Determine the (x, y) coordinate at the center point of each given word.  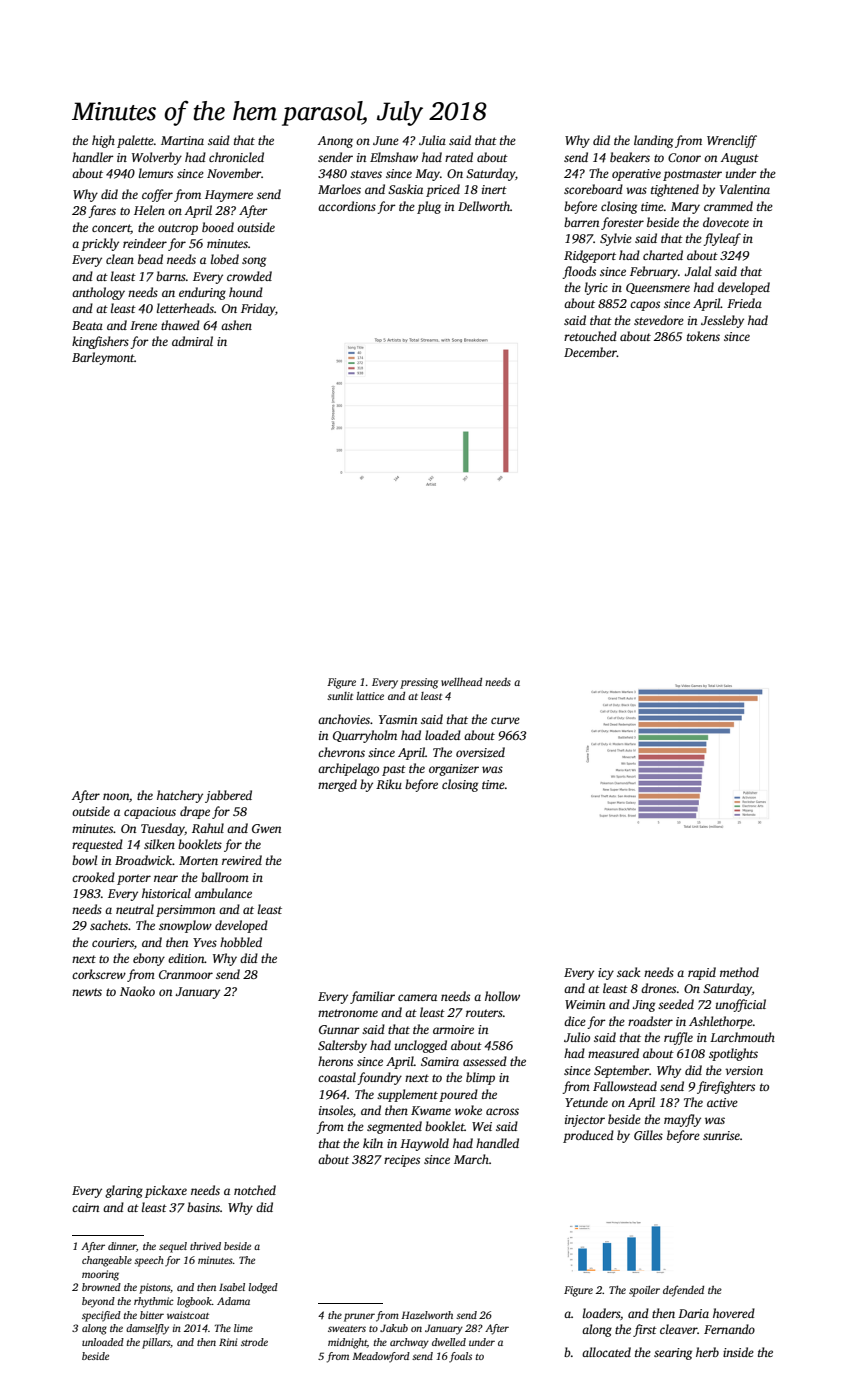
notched (255, 1190)
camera (417, 997)
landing (653, 141)
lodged (263, 1288)
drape (195, 812)
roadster (650, 1021)
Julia (432, 140)
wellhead (461, 682)
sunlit (340, 696)
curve (505, 720)
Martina (182, 140)
